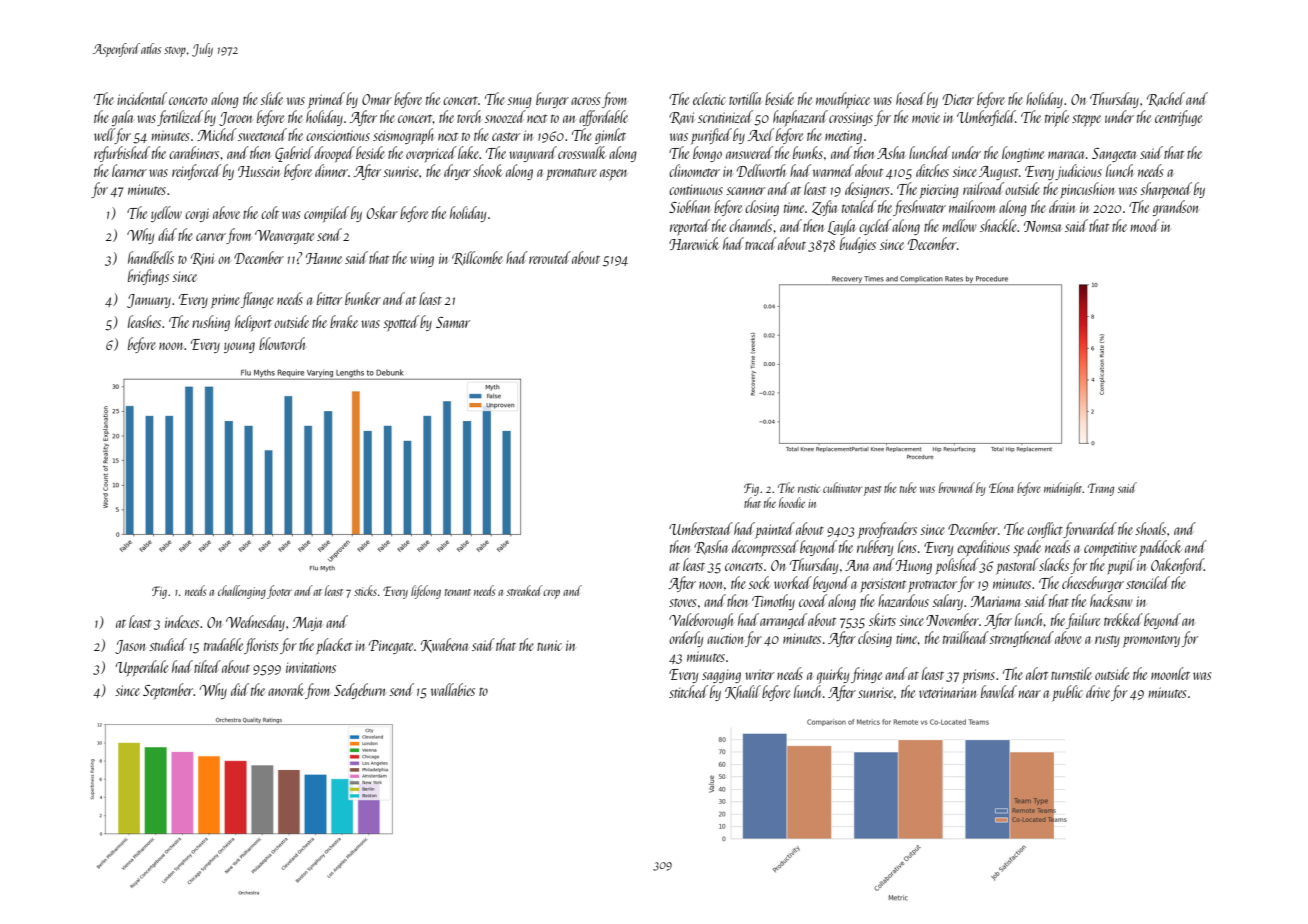 This screenshot has height=924, width=1308. Describe the element at coordinates (858, 245) in the screenshot. I see `budgies` at that location.
